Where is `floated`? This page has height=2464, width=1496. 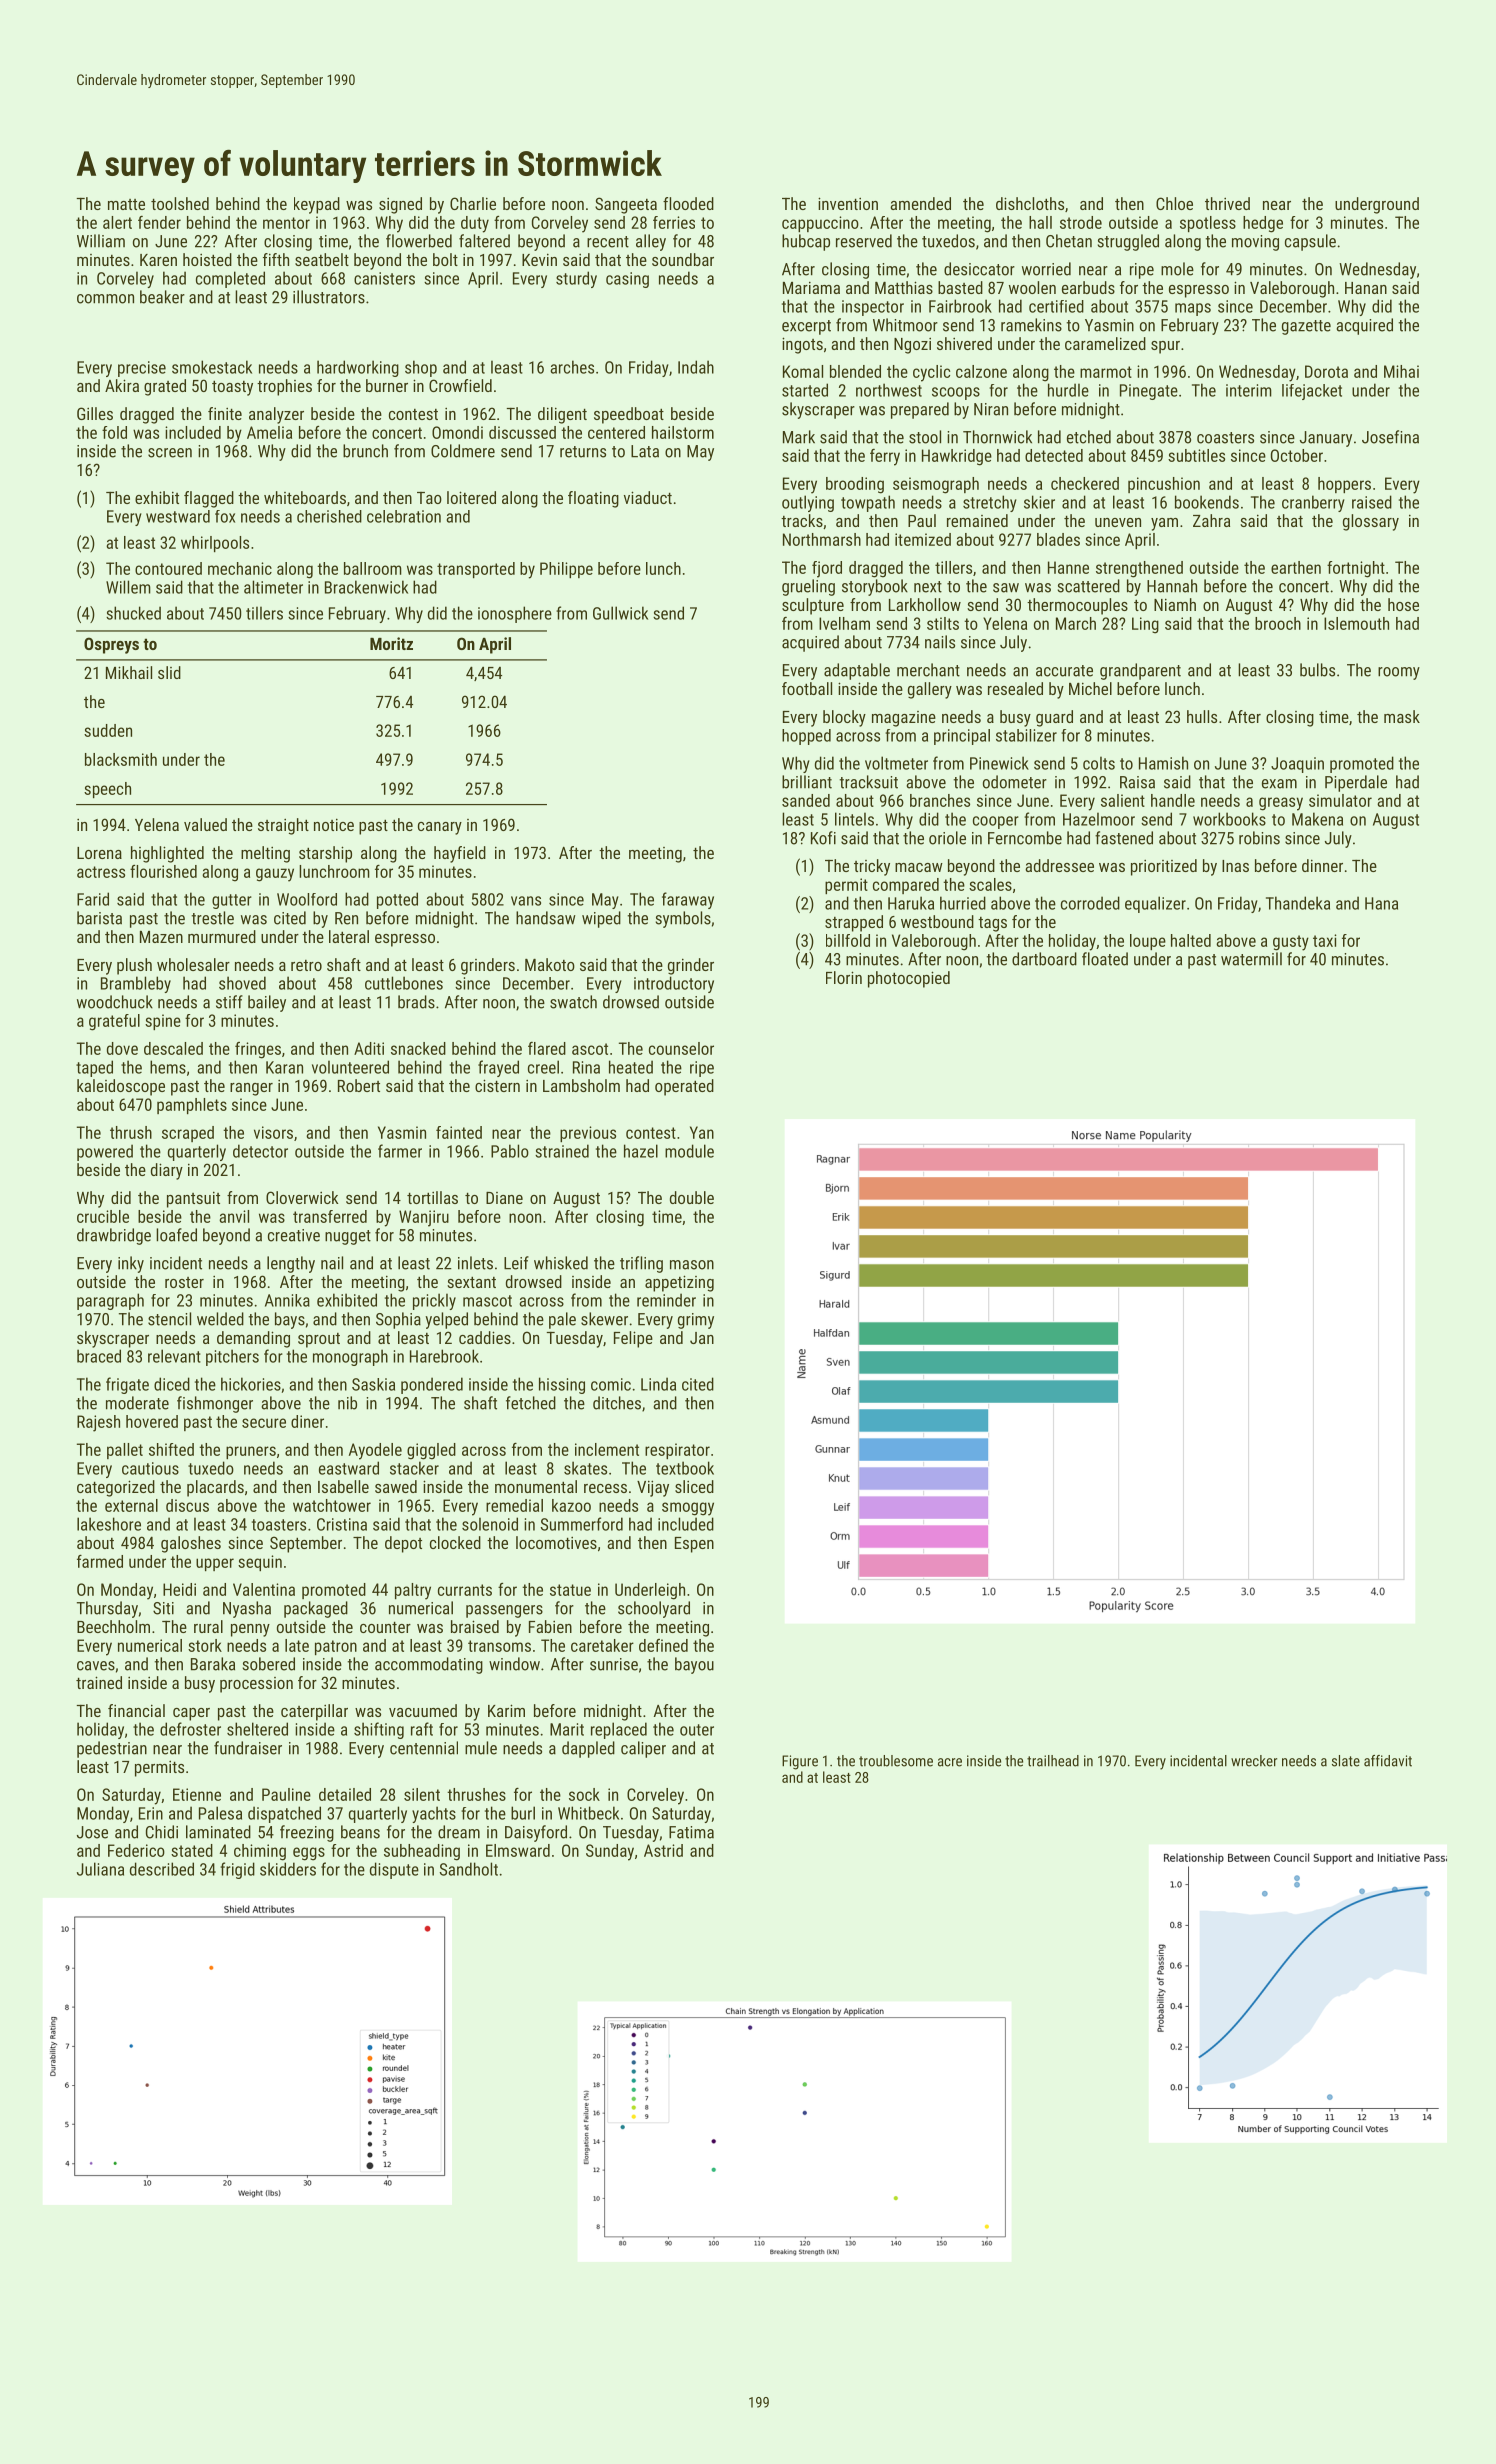
floated is located at coordinates (1105, 959).
